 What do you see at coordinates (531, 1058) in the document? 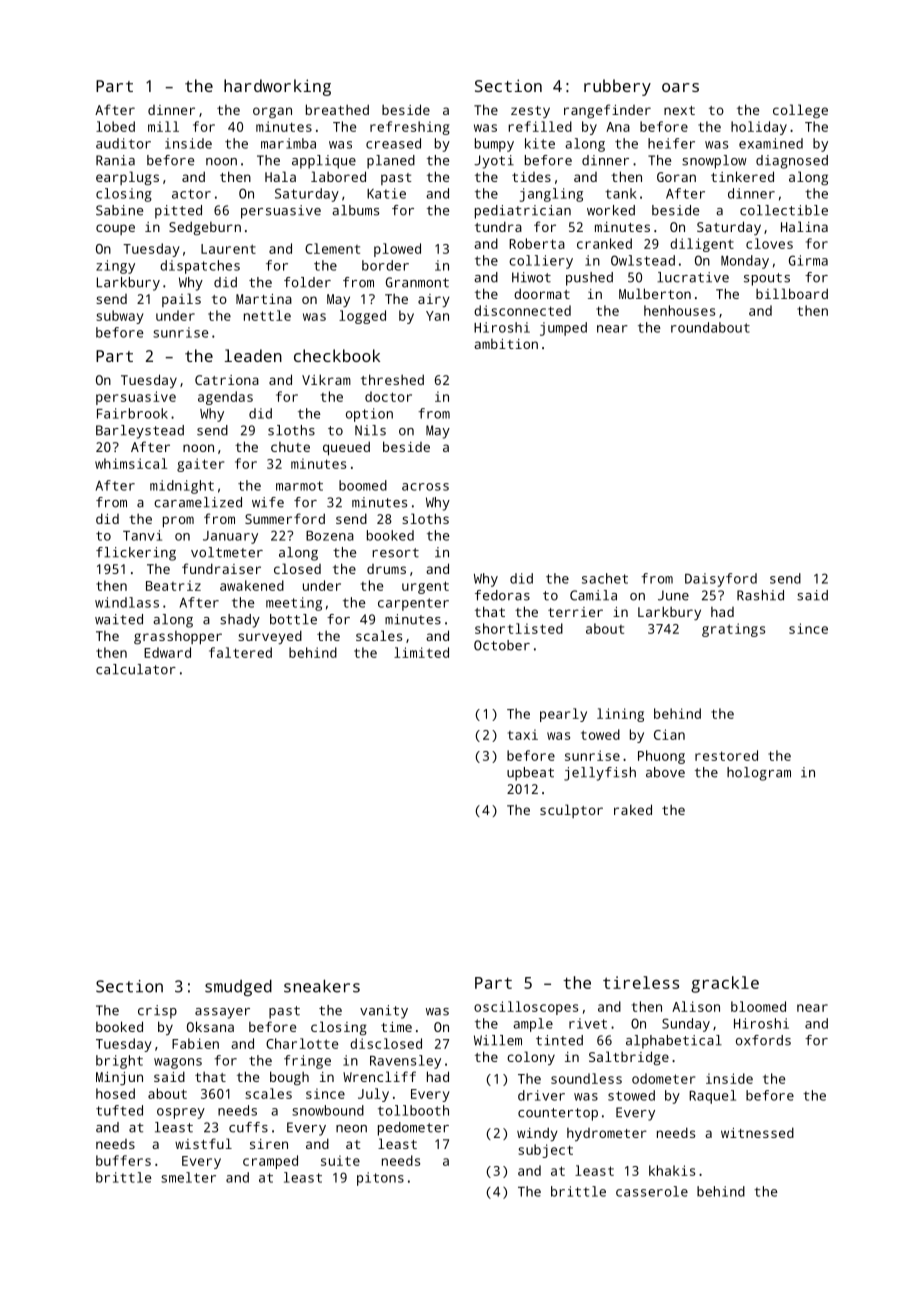
I see `colony` at bounding box center [531, 1058].
